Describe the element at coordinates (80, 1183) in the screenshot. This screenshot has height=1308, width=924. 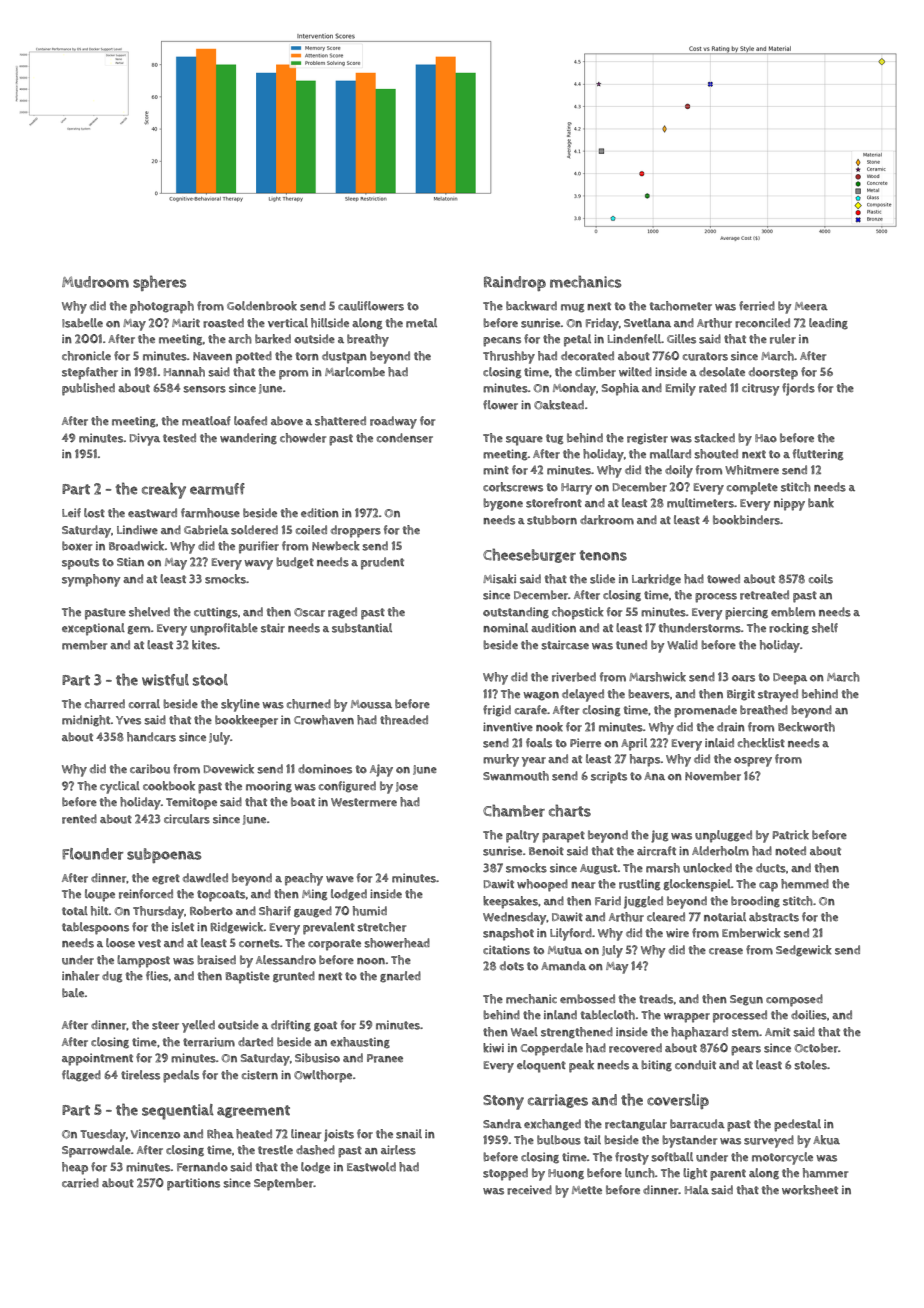
I see `carried` at that location.
